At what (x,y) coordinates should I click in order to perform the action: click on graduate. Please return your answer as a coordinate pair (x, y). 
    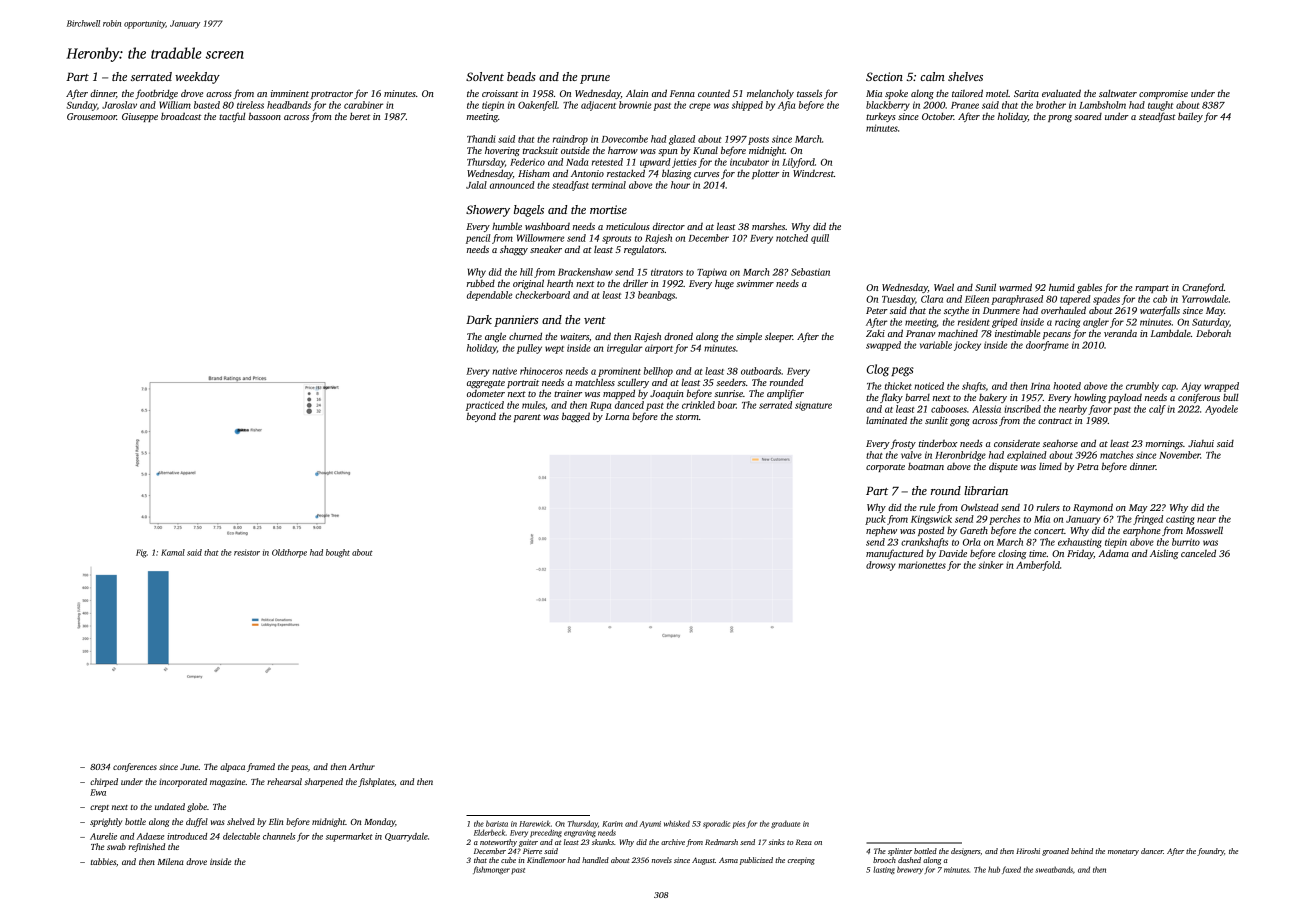
    Looking at the image, I should click on (785, 824).
